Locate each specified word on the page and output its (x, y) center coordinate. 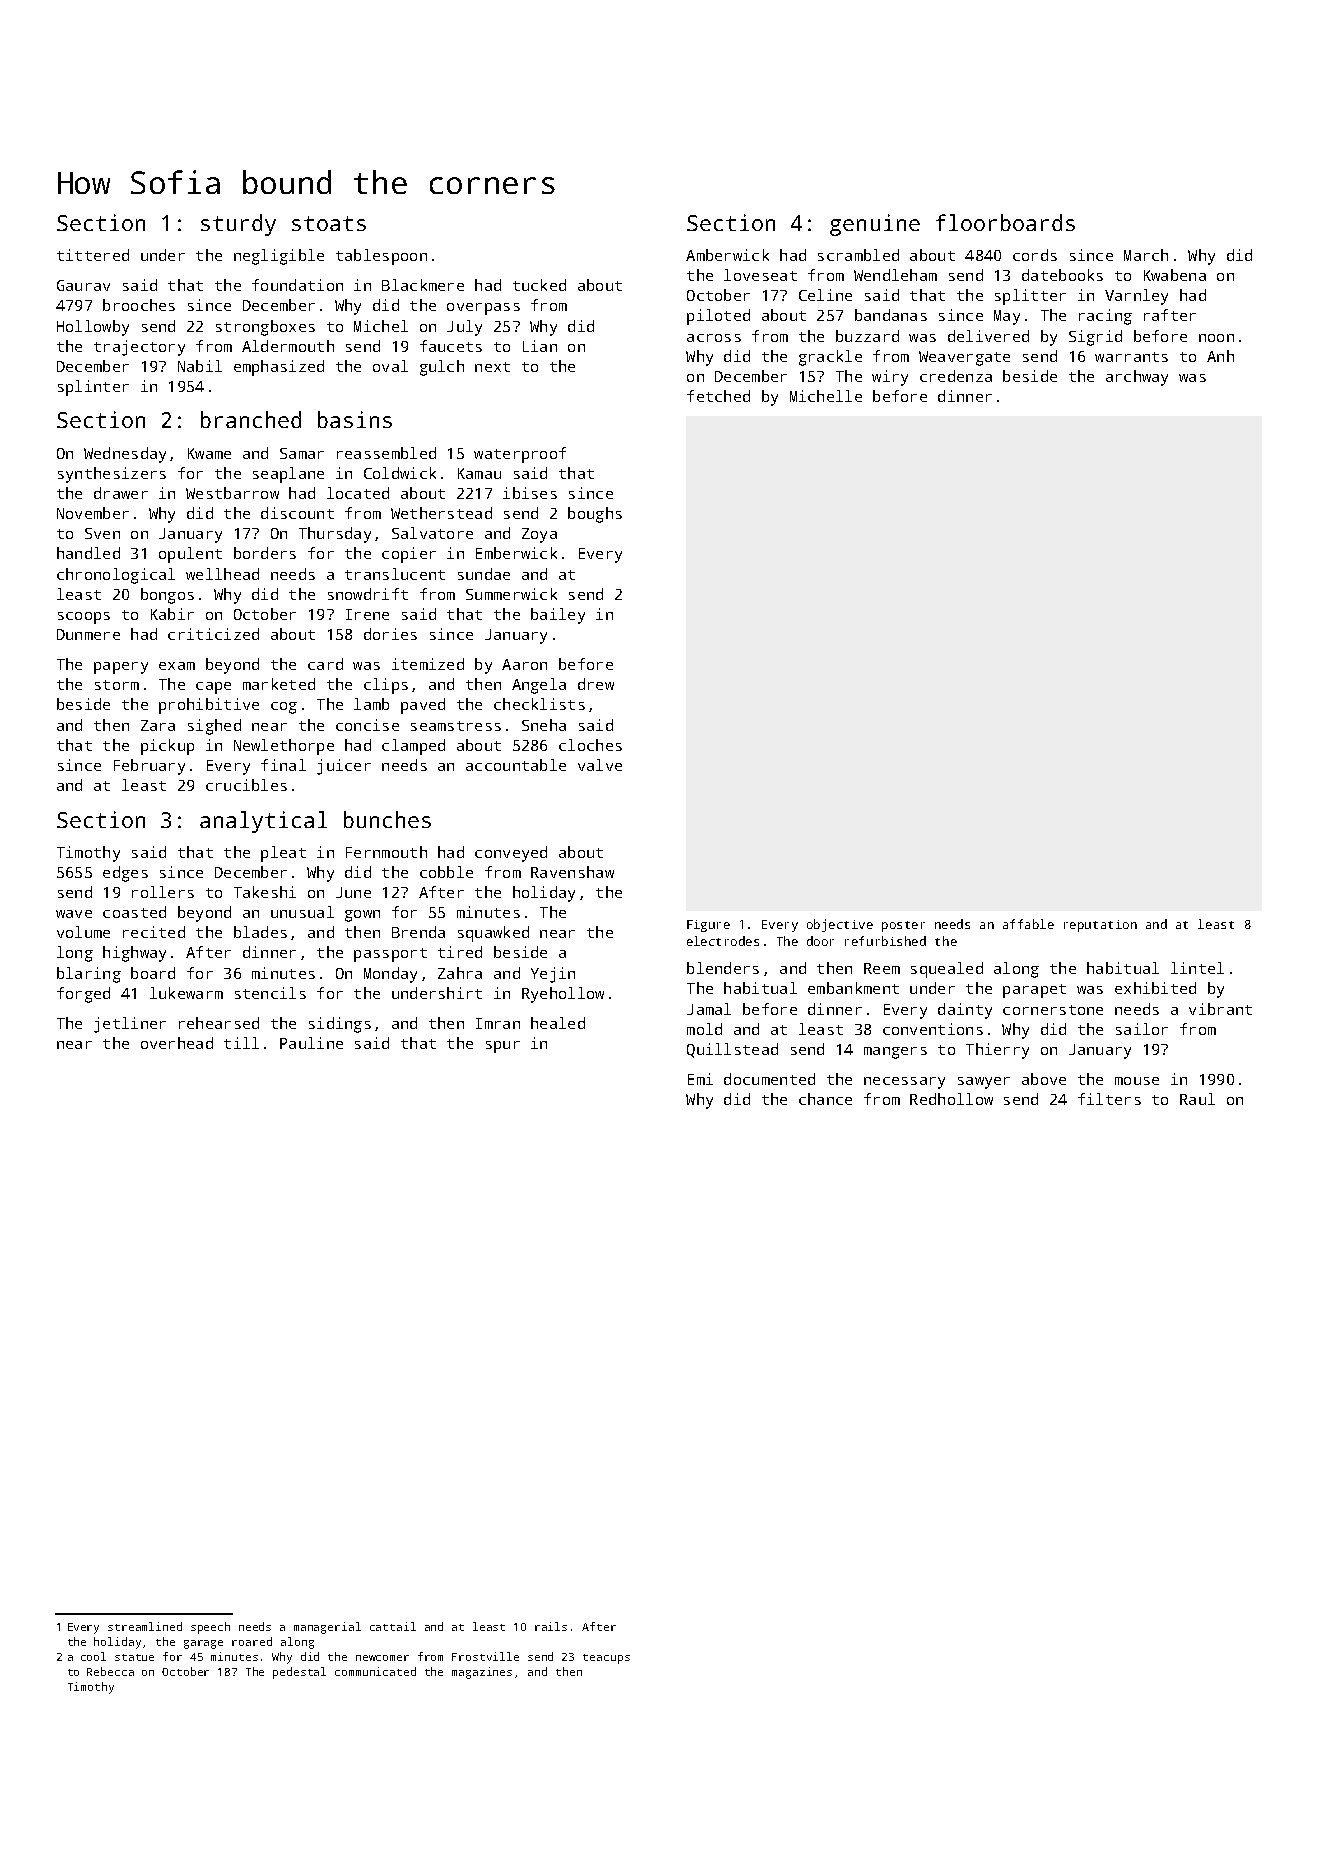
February (149, 767)
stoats (329, 223)
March (1146, 255)
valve (600, 765)
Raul (1197, 1099)
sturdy (238, 225)
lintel (1197, 968)
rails (551, 1626)
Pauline (311, 1043)
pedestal (299, 1673)
